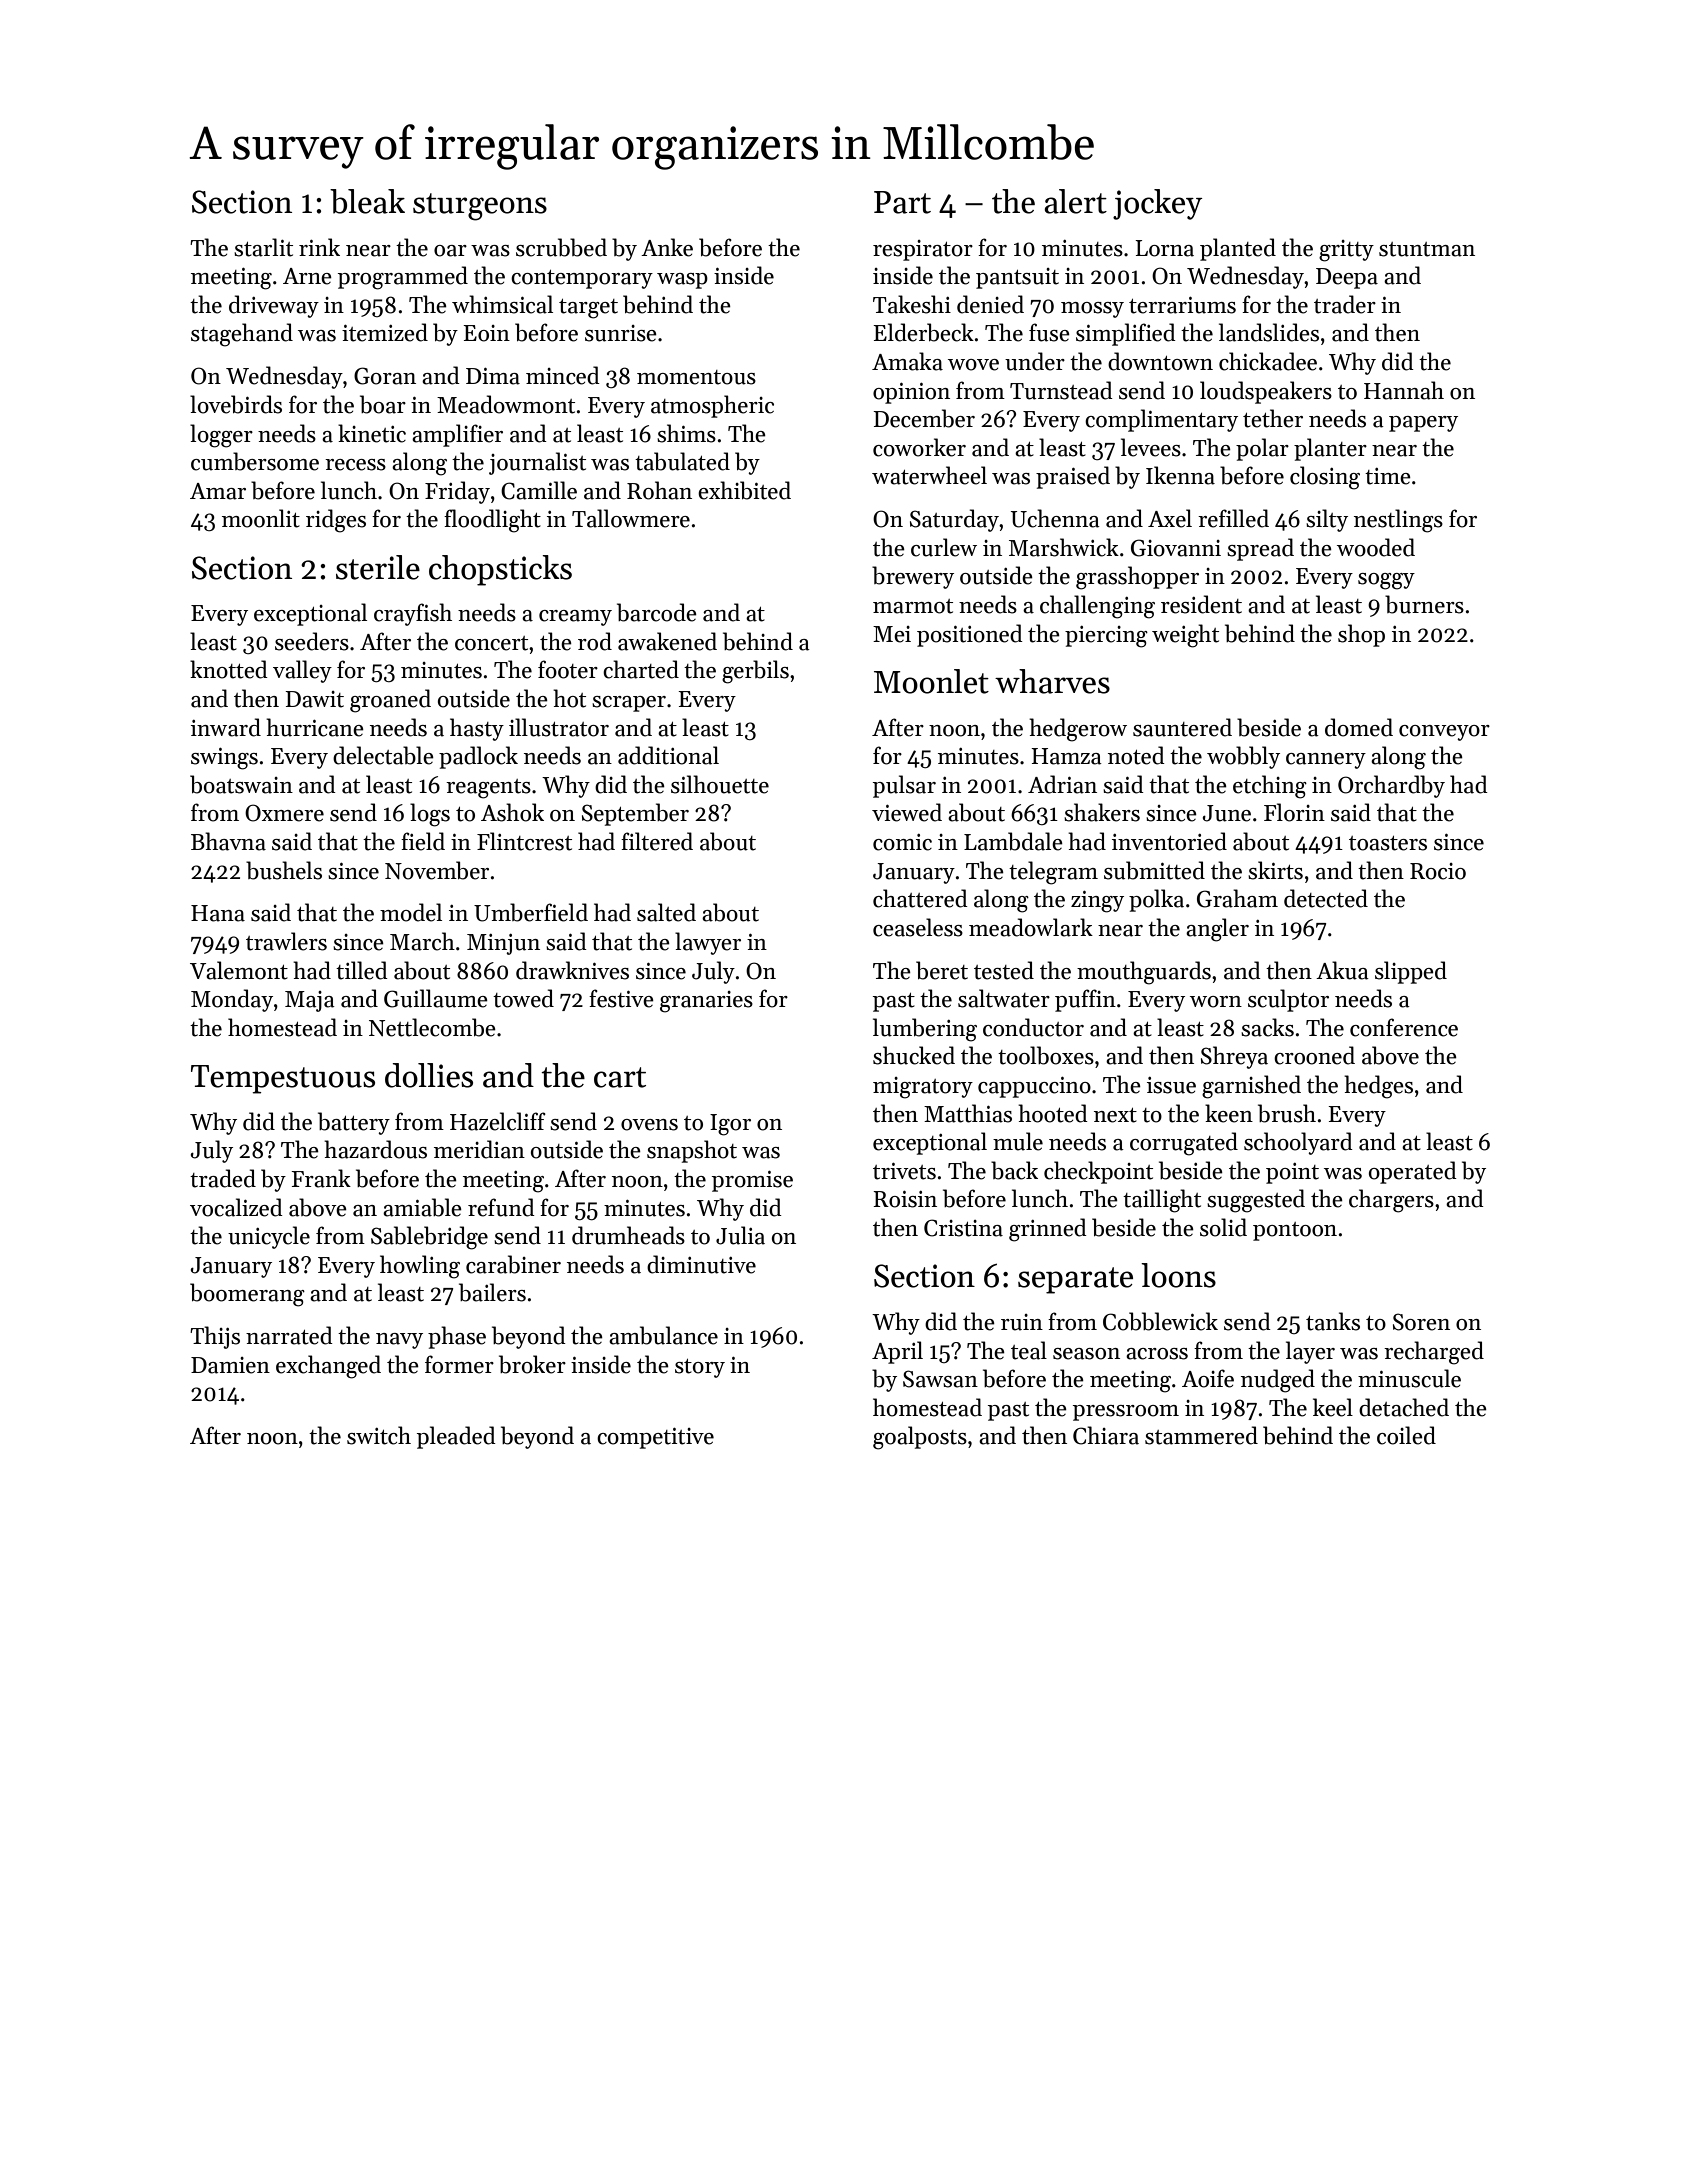 The image size is (1683, 2178). I want to click on Part, so click(902, 202).
